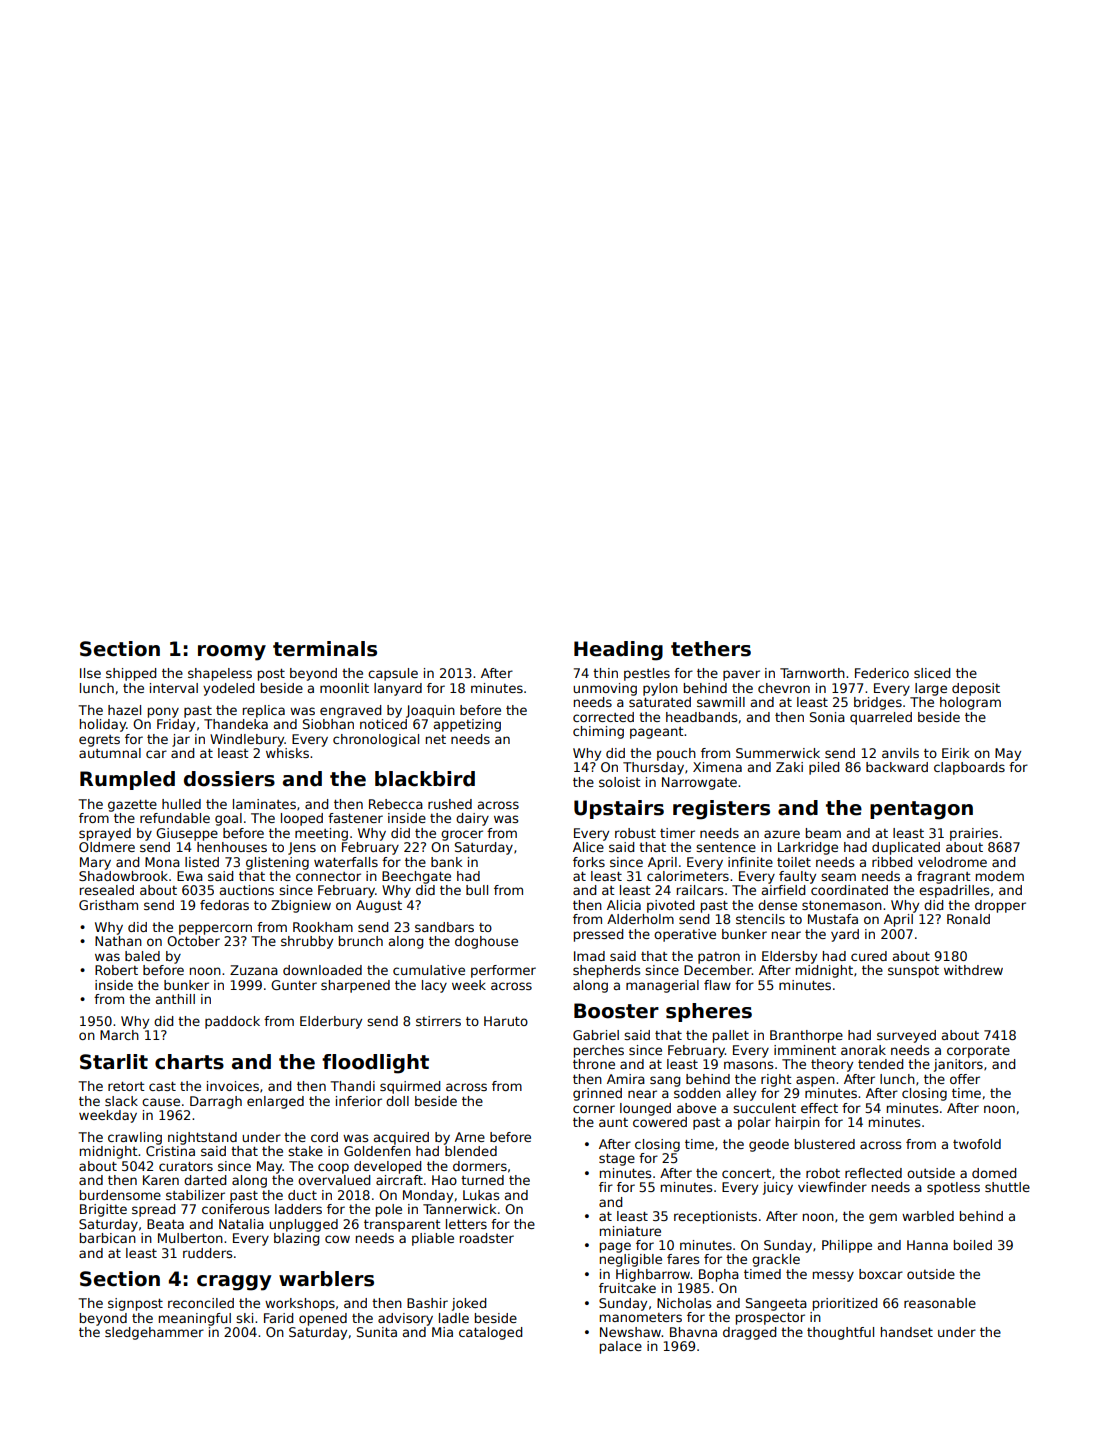 This screenshot has width=1111, height=1437. Describe the element at coordinates (932, 673) in the screenshot. I see `sliced` at that location.
